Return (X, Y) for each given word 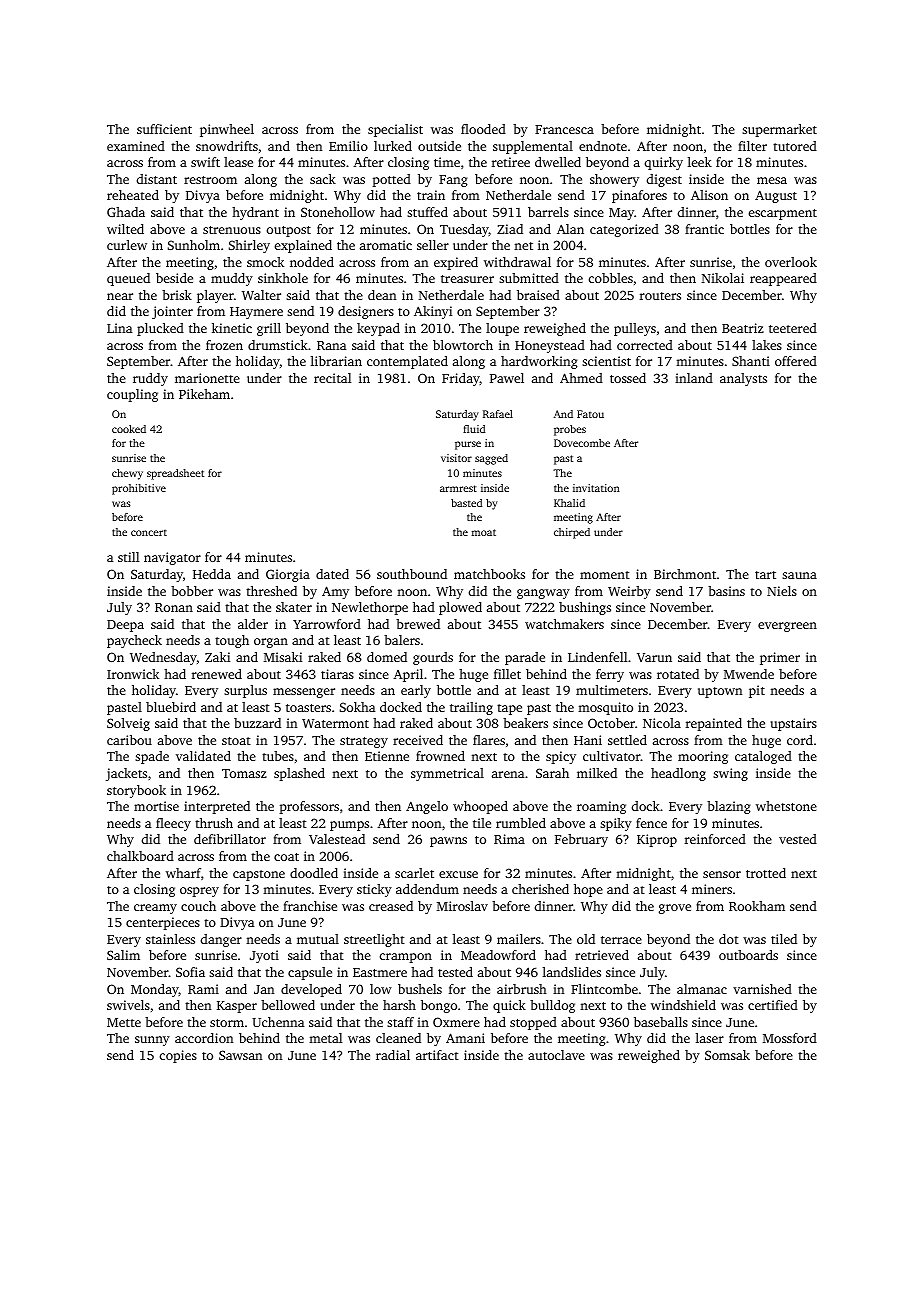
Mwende (749, 674)
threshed (271, 591)
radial (393, 1055)
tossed (628, 378)
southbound (412, 574)
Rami (203, 989)
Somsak (727, 1055)
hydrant (255, 213)
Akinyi (433, 312)
